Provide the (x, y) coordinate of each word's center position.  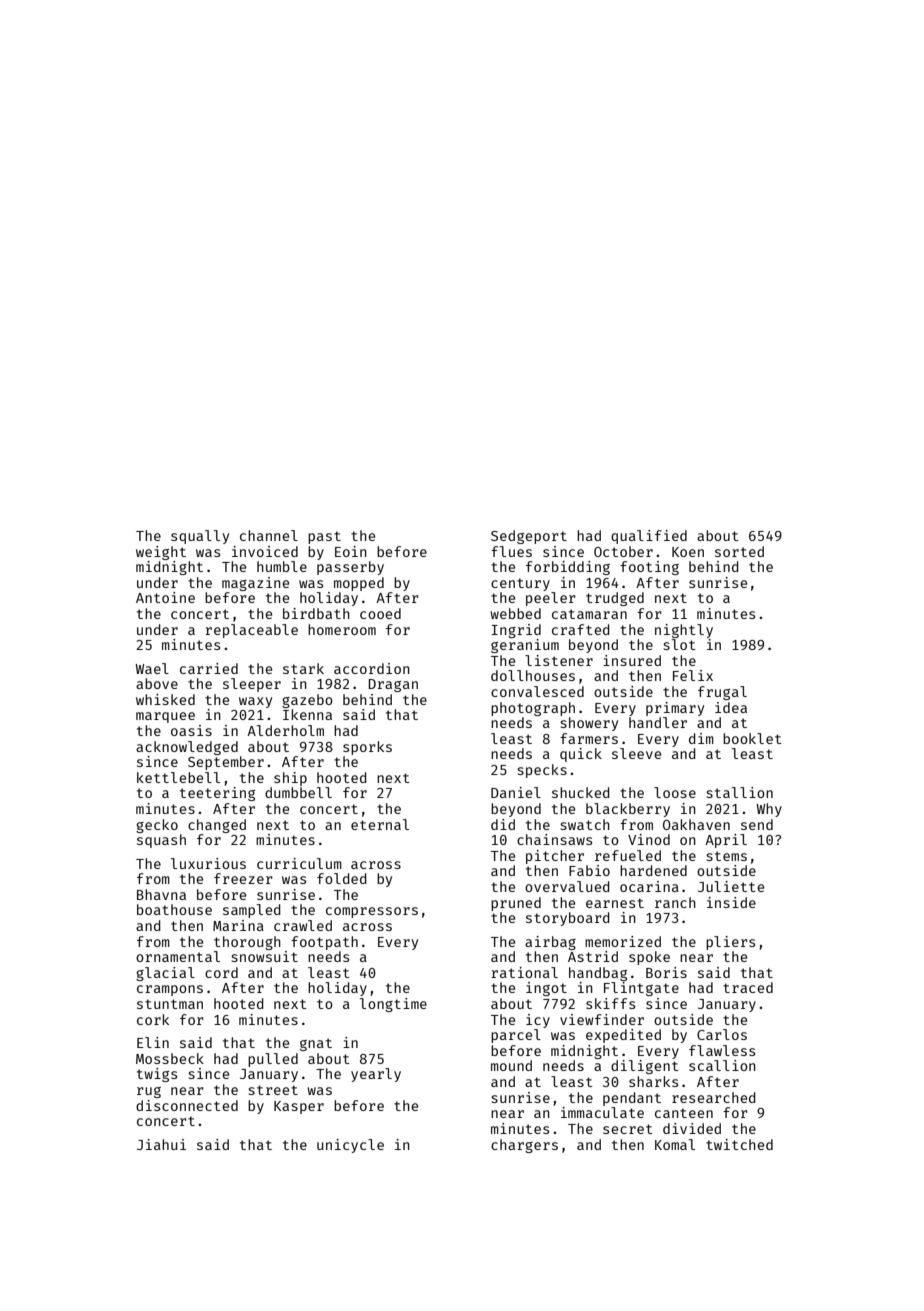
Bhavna (161, 894)
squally (200, 537)
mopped (359, 584)
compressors (372, 912)
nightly (684, 631)
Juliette (731, 886)
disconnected (187, 1105)
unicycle (350, 1146)
